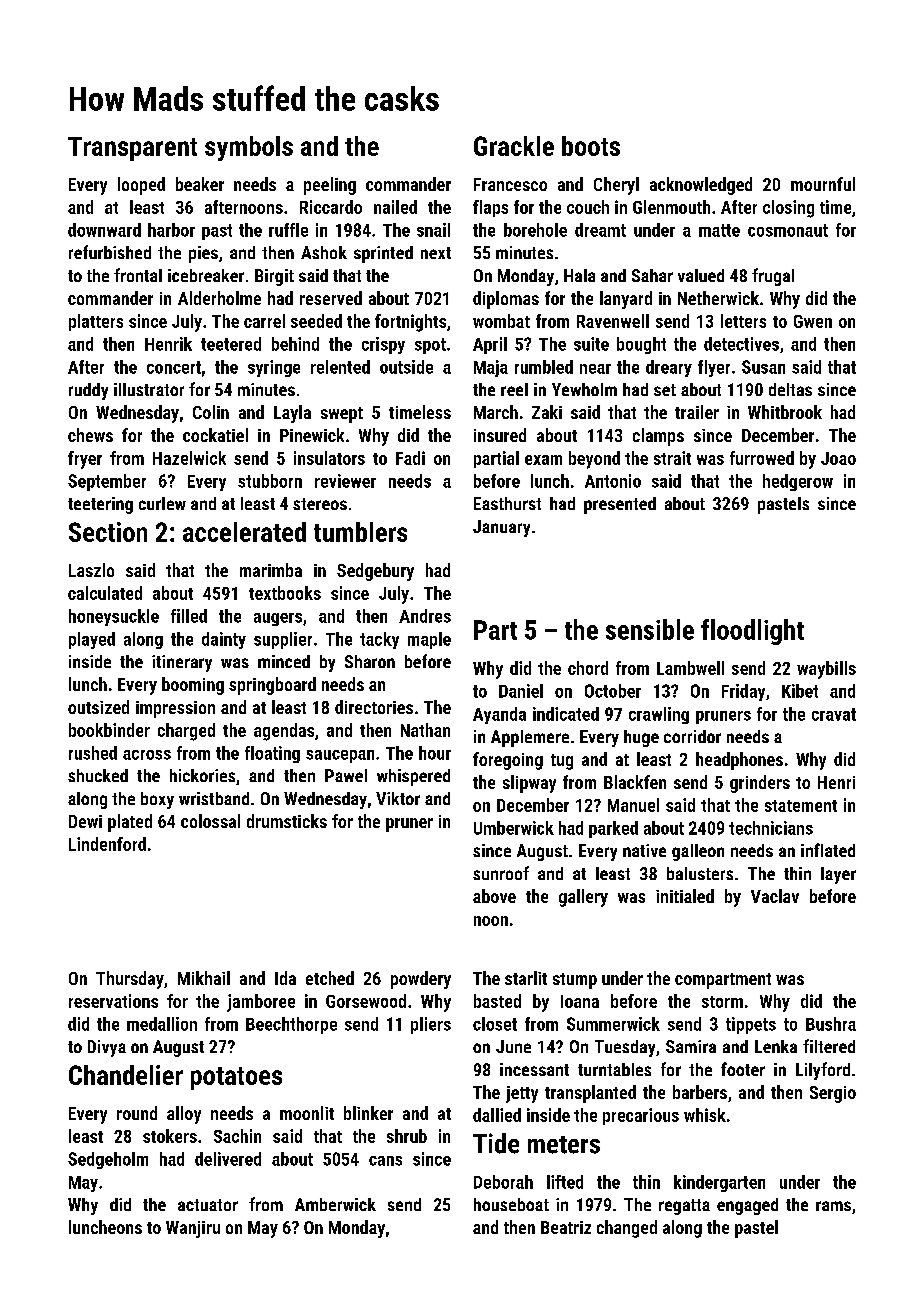  I want to click on nailed, so click(395, 207).
